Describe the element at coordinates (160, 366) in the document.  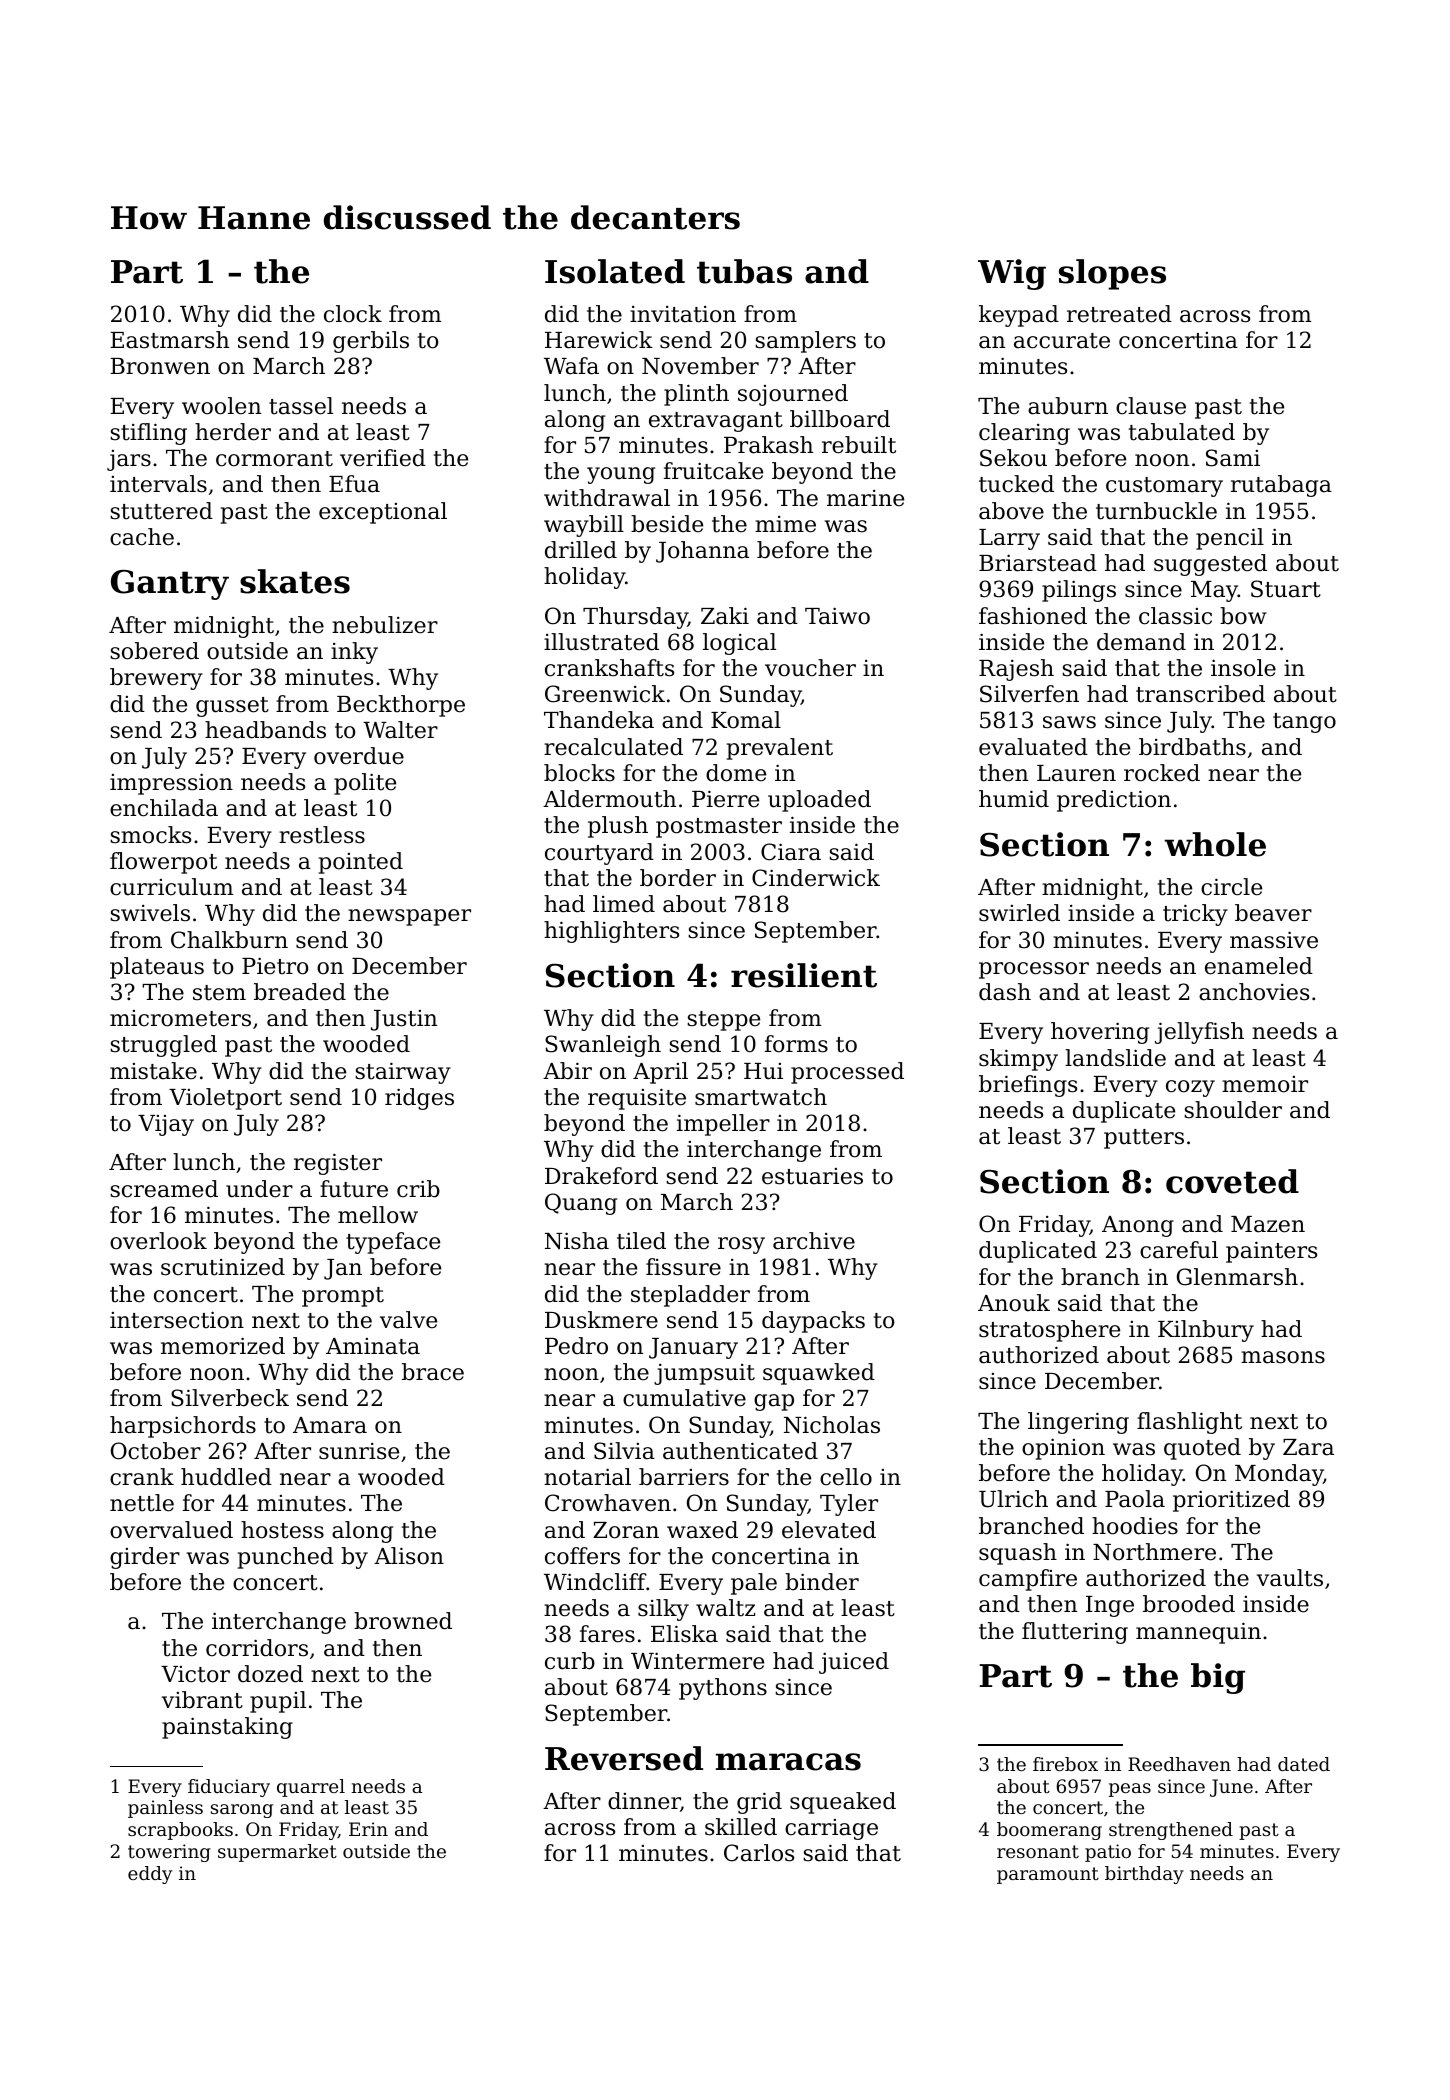
I see `Bronwen` at that location.
